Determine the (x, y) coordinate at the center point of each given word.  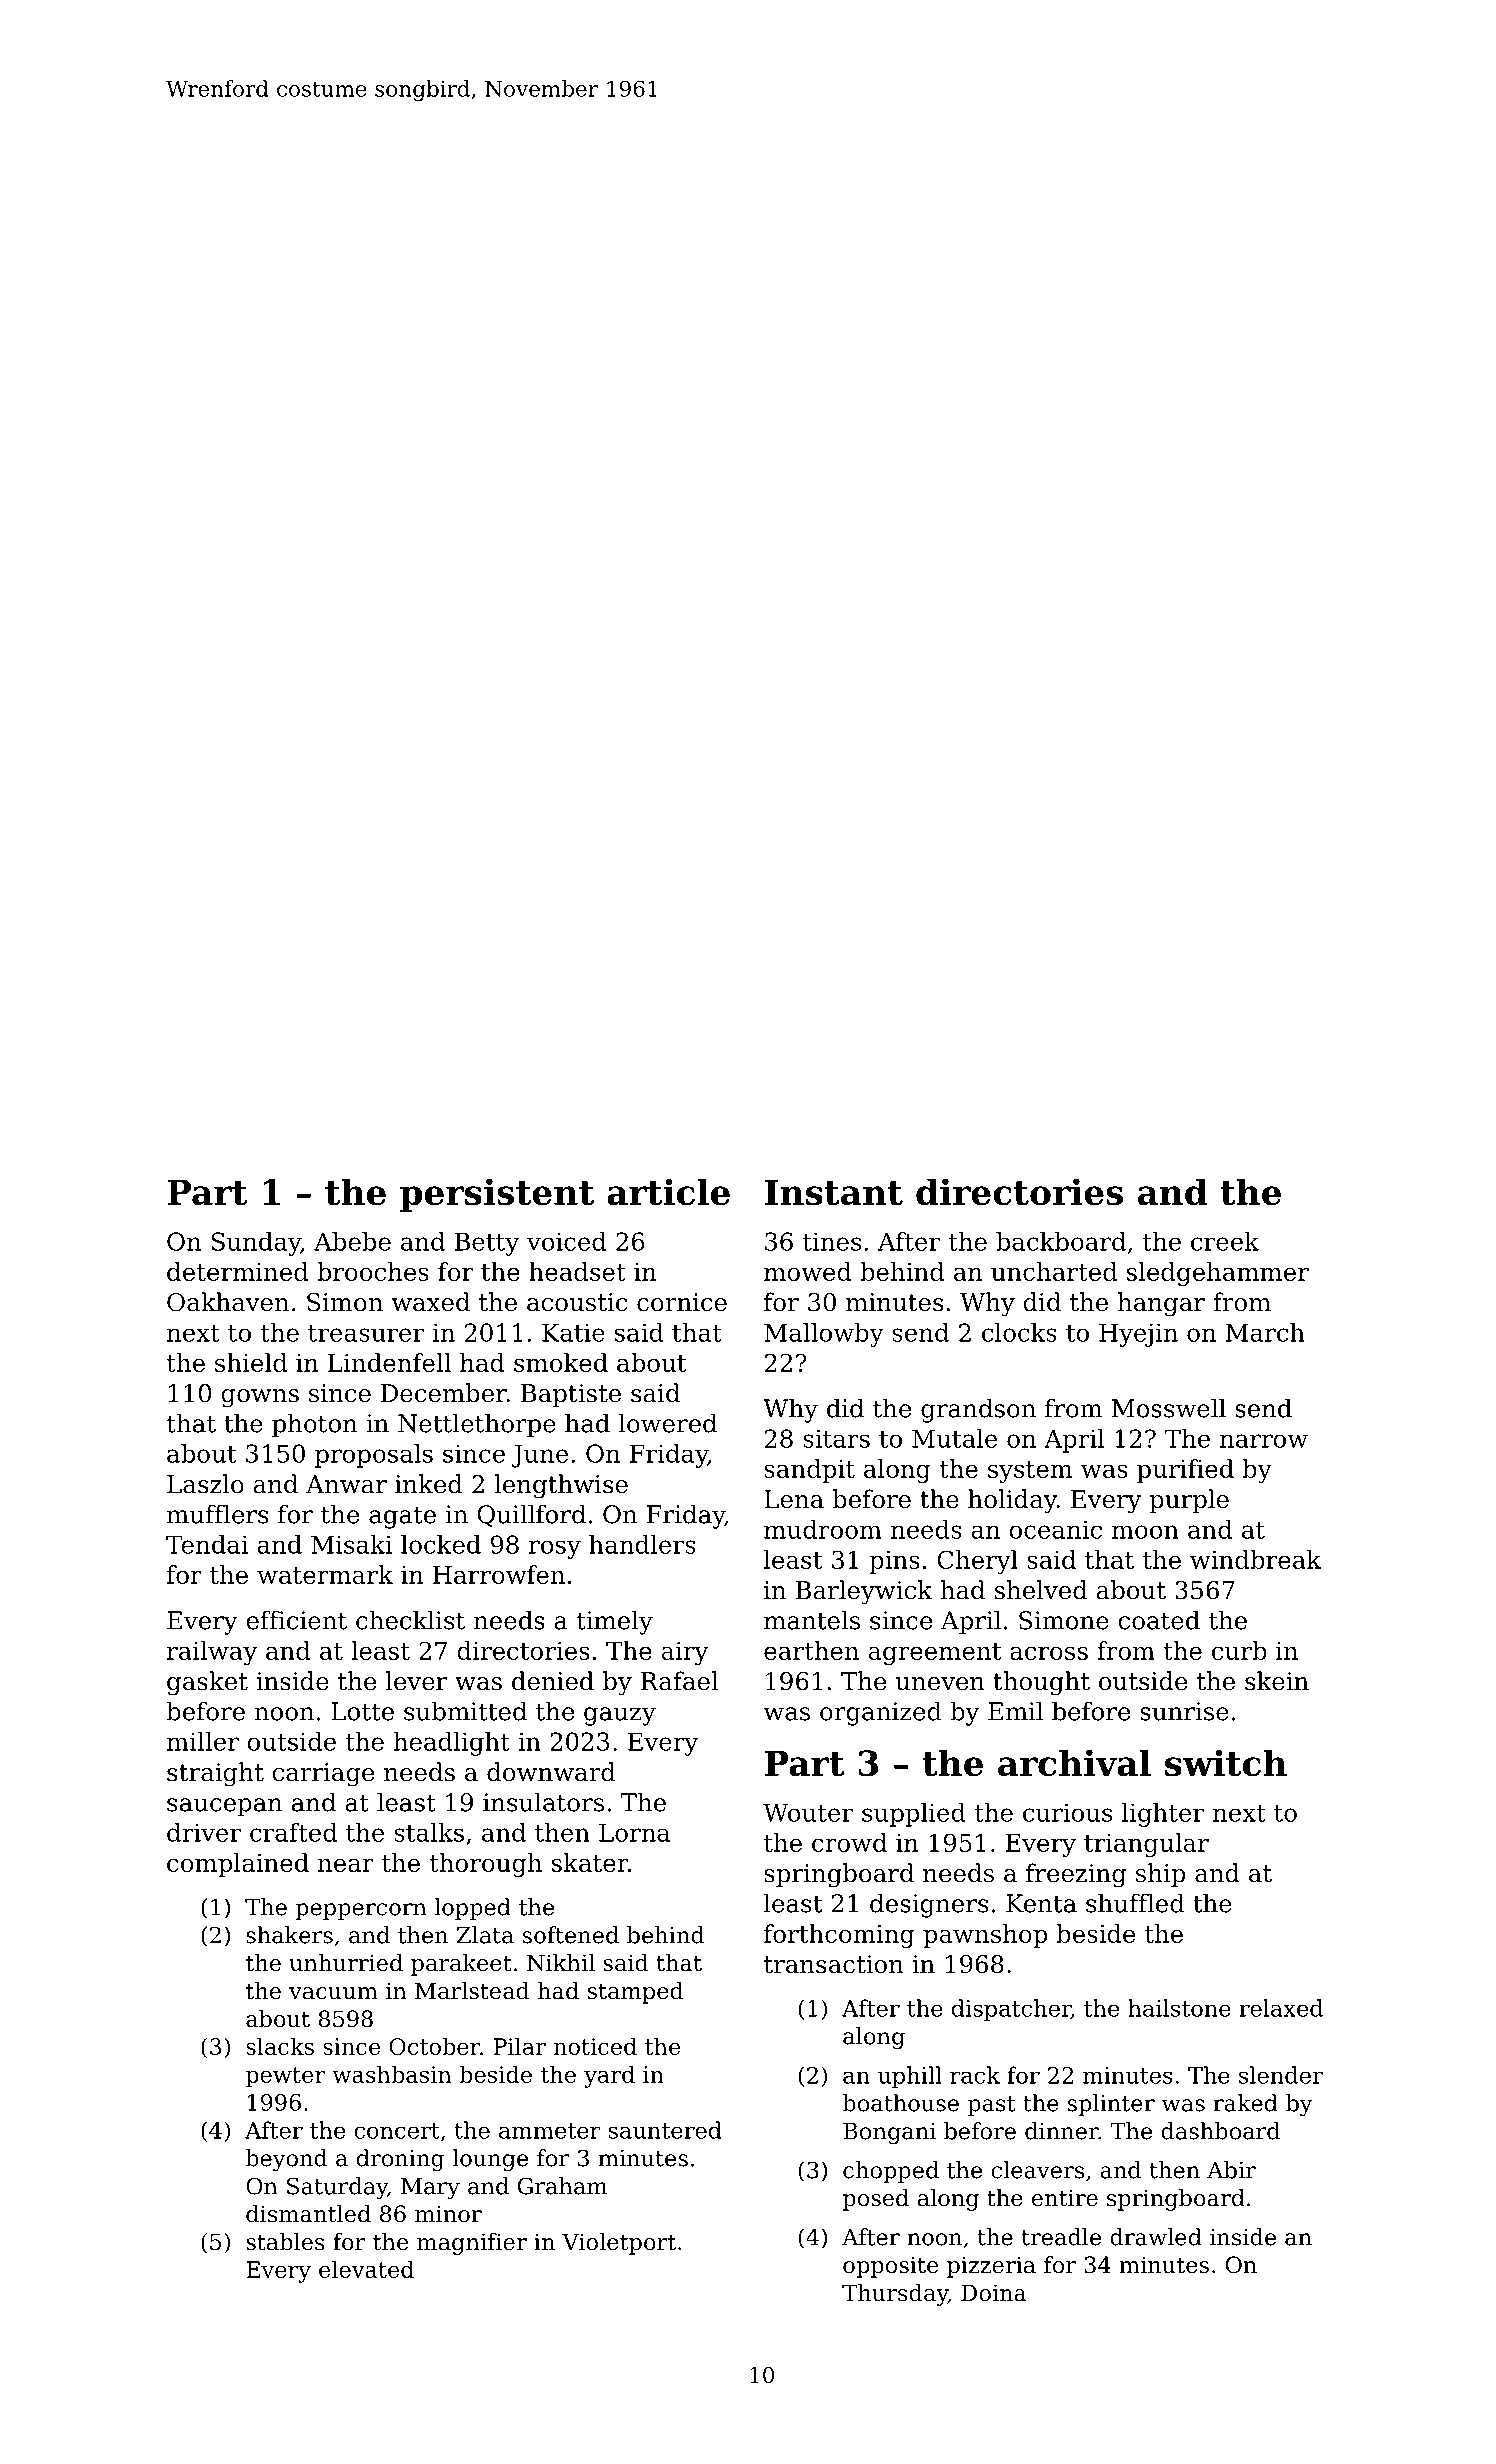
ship (1160, 1875)
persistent (497, 1195)
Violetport (619, 2244)
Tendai (207, 1544)
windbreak (1255, 1559)
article (668, 1191)
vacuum (333, 1993)
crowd (849, 1842)
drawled (1156, 2237)
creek (1225, 1241)
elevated (366, 2269)
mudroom (823, 1529)
